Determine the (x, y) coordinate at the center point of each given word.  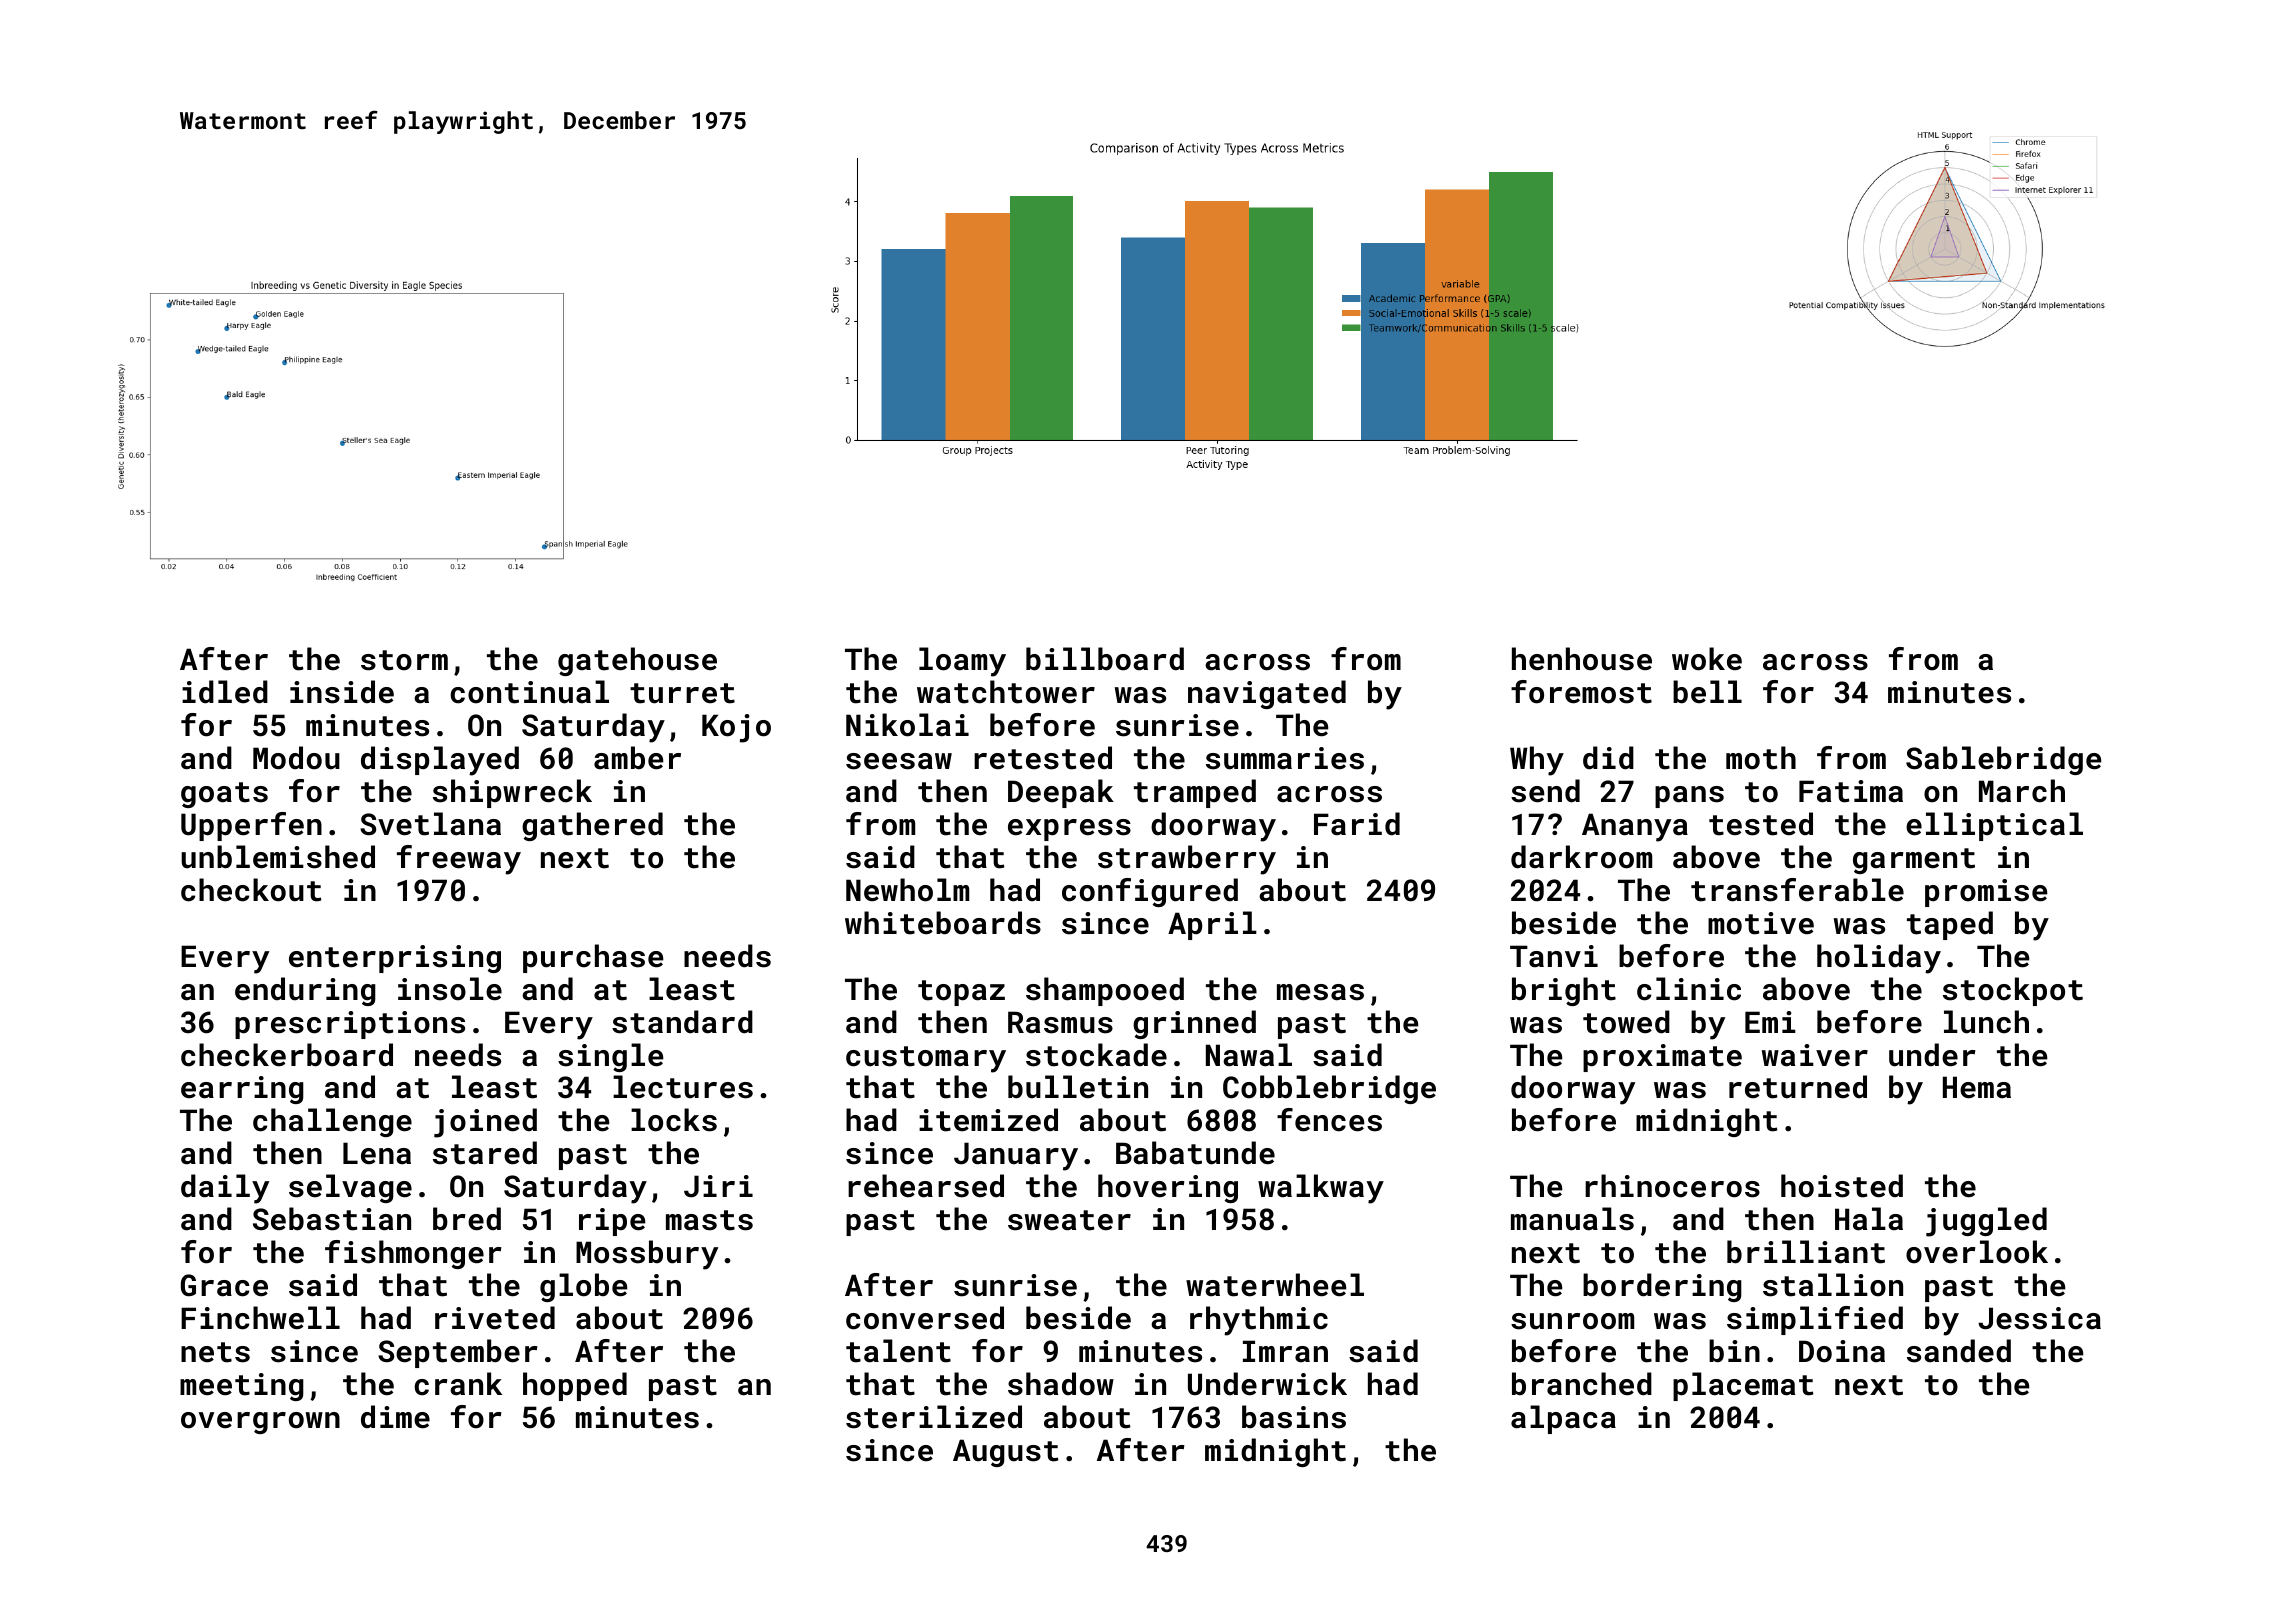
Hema (1977, 1087)
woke (1707, 659)
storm (404, 660)
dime (395, 1417)
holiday (1879, 959)
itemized (988, 1120)
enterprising (395, 959)
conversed (925, 1318)
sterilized (934, 1417)
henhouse (1582, 659)
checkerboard (287, 1055)
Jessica (2039, 1318)
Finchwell (260, 1318)
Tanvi (1554, 956)
